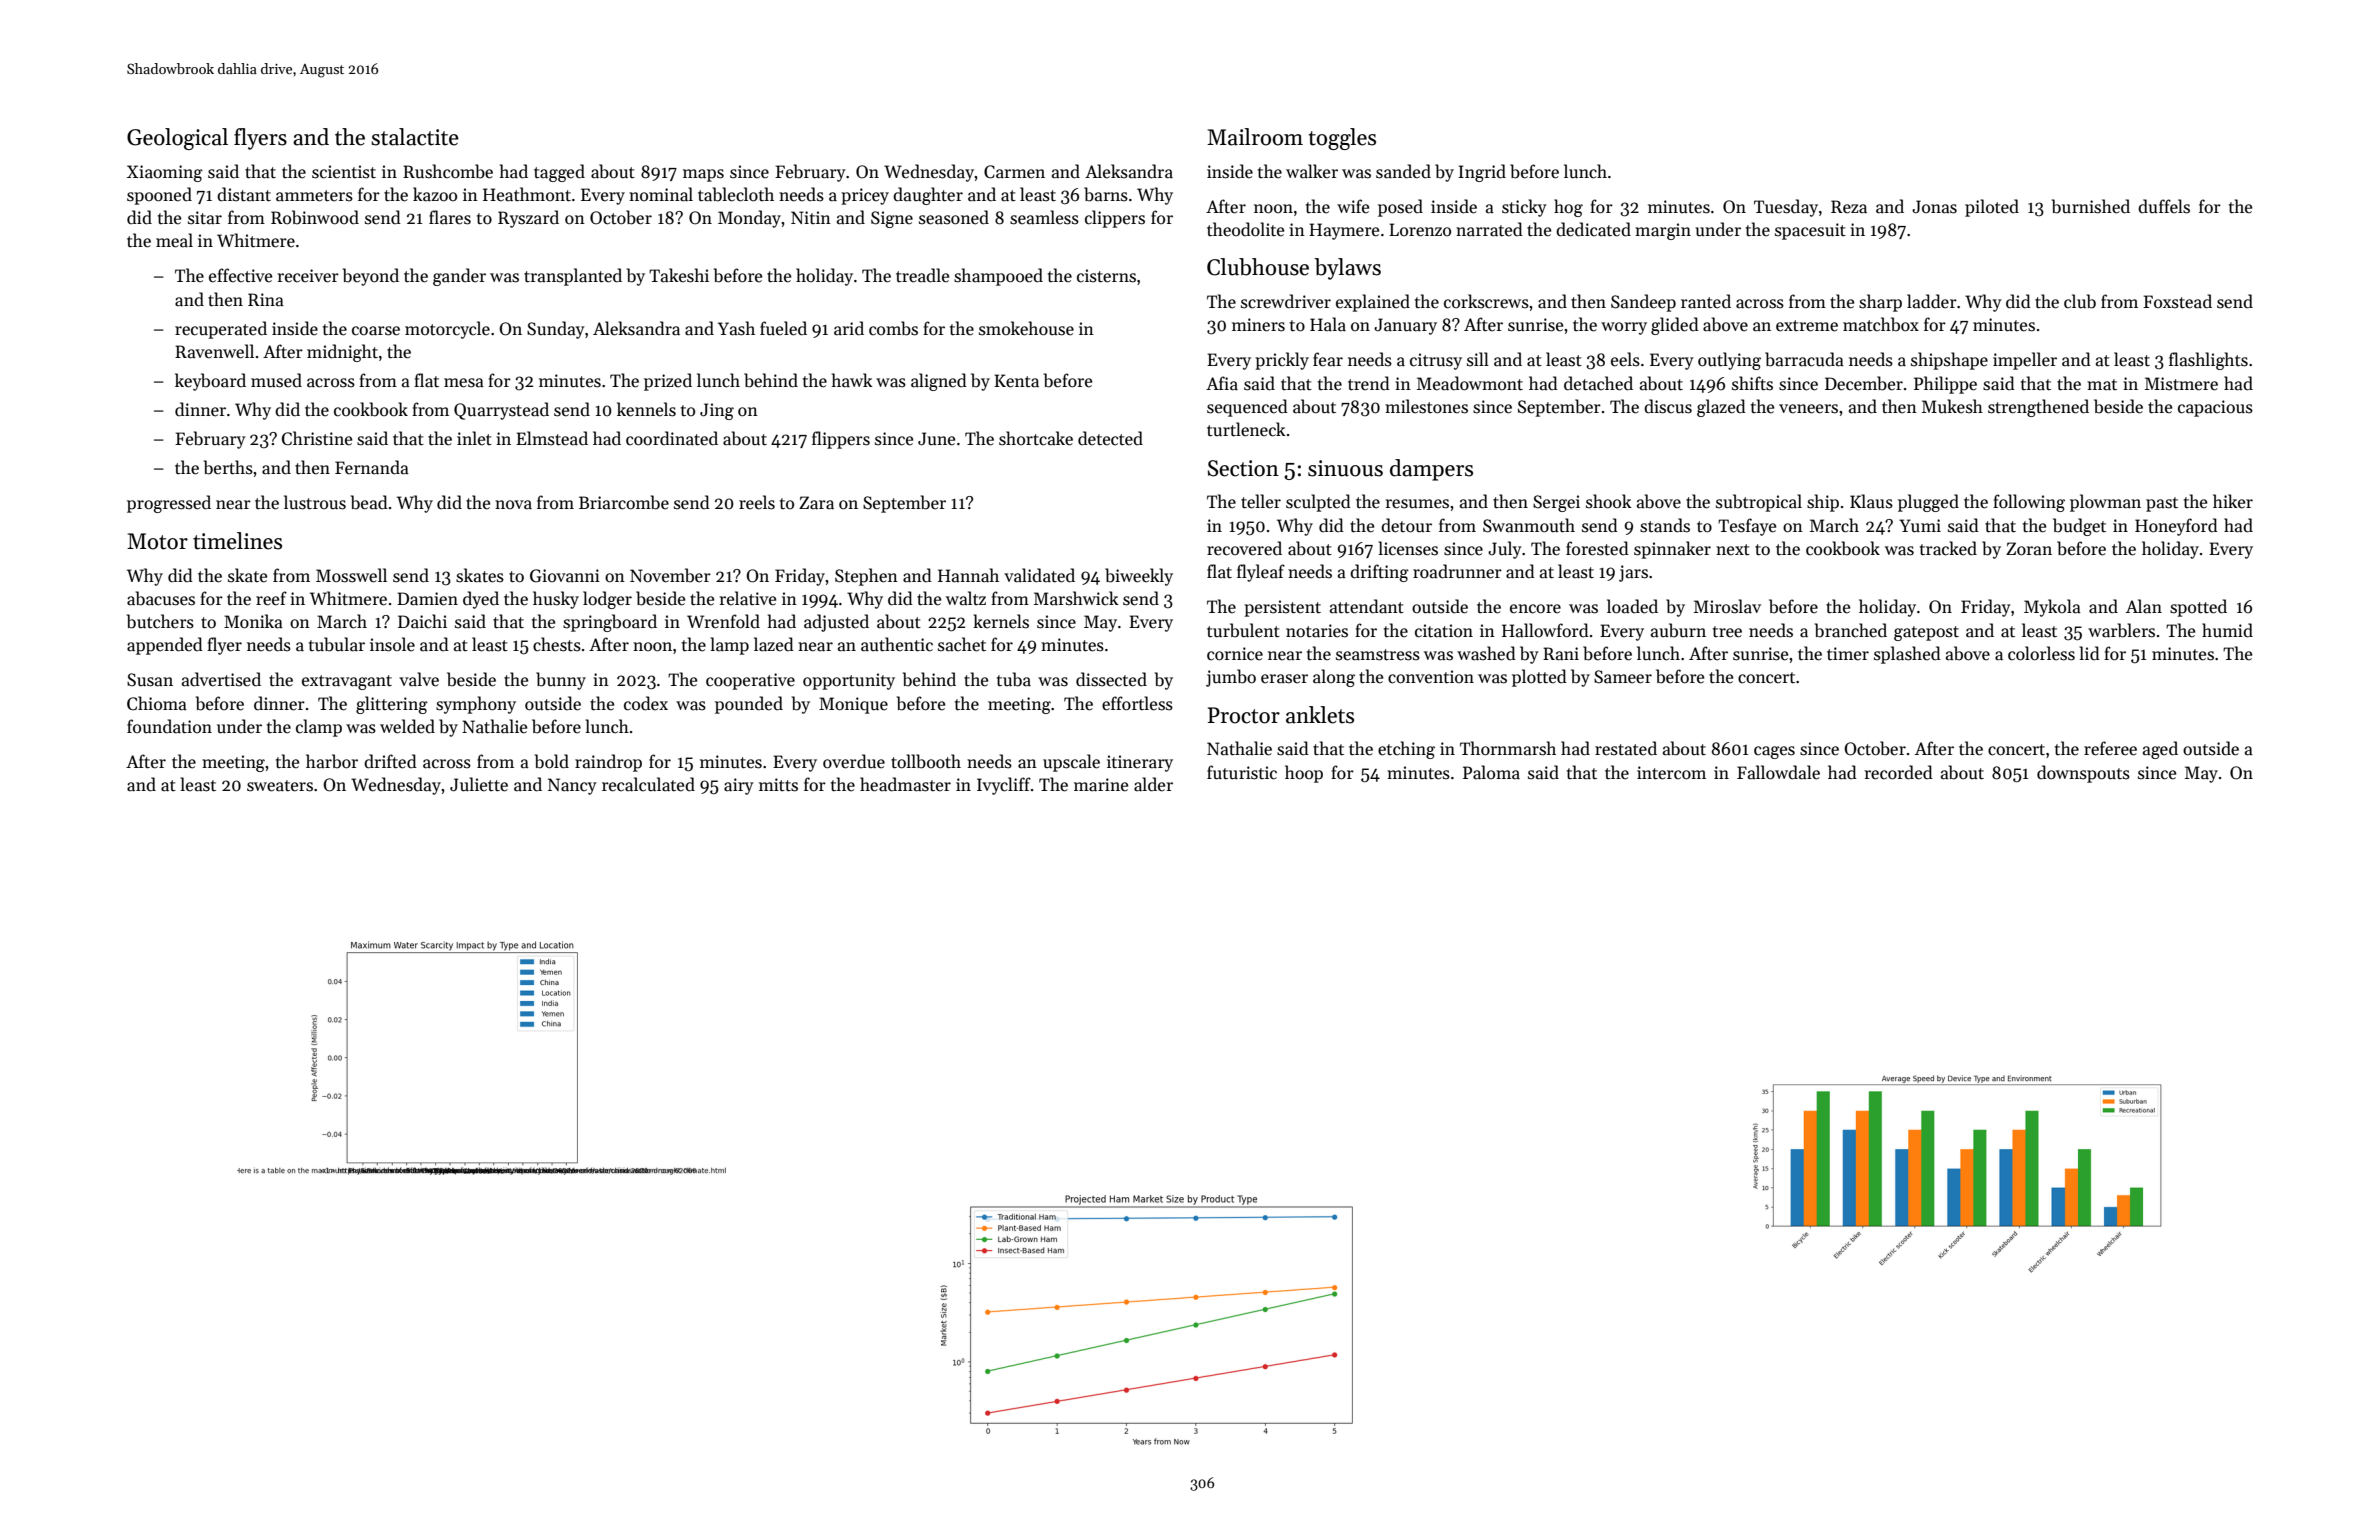 Image resolution: width=2380 pixels, height=1540 pixels. I want to click on keyboard, so click(210, 382).
